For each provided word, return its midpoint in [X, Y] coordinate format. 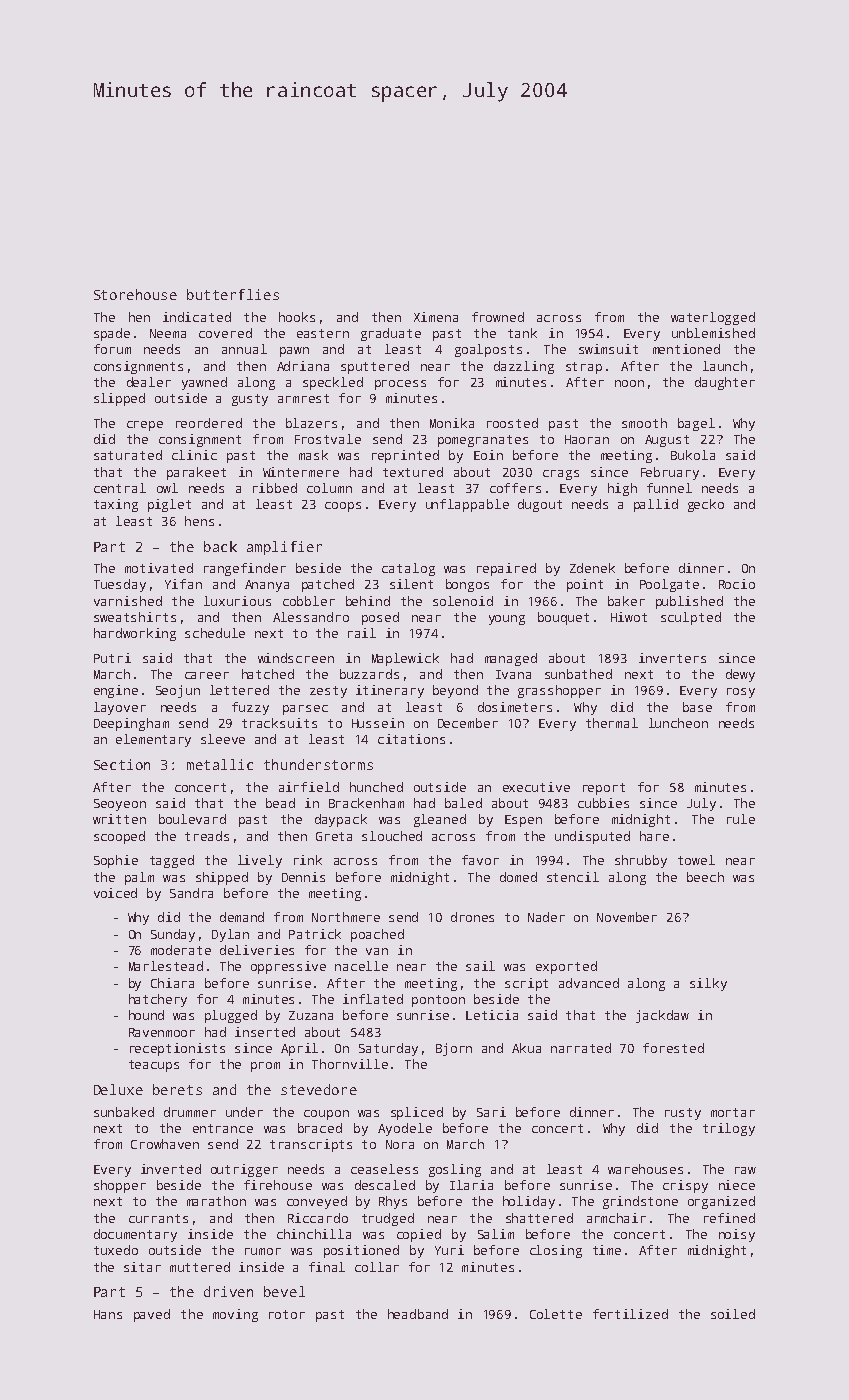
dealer [149, 382]
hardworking [135, 634]
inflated [373, 999]
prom [265, 1067]
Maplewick [405, 659]
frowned [498, 317]
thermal [612, 723]
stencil [573, 877]
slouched [392, 836]
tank [522, 333]
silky [708, 984]
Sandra [191, 893]
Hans [108, 1314]
